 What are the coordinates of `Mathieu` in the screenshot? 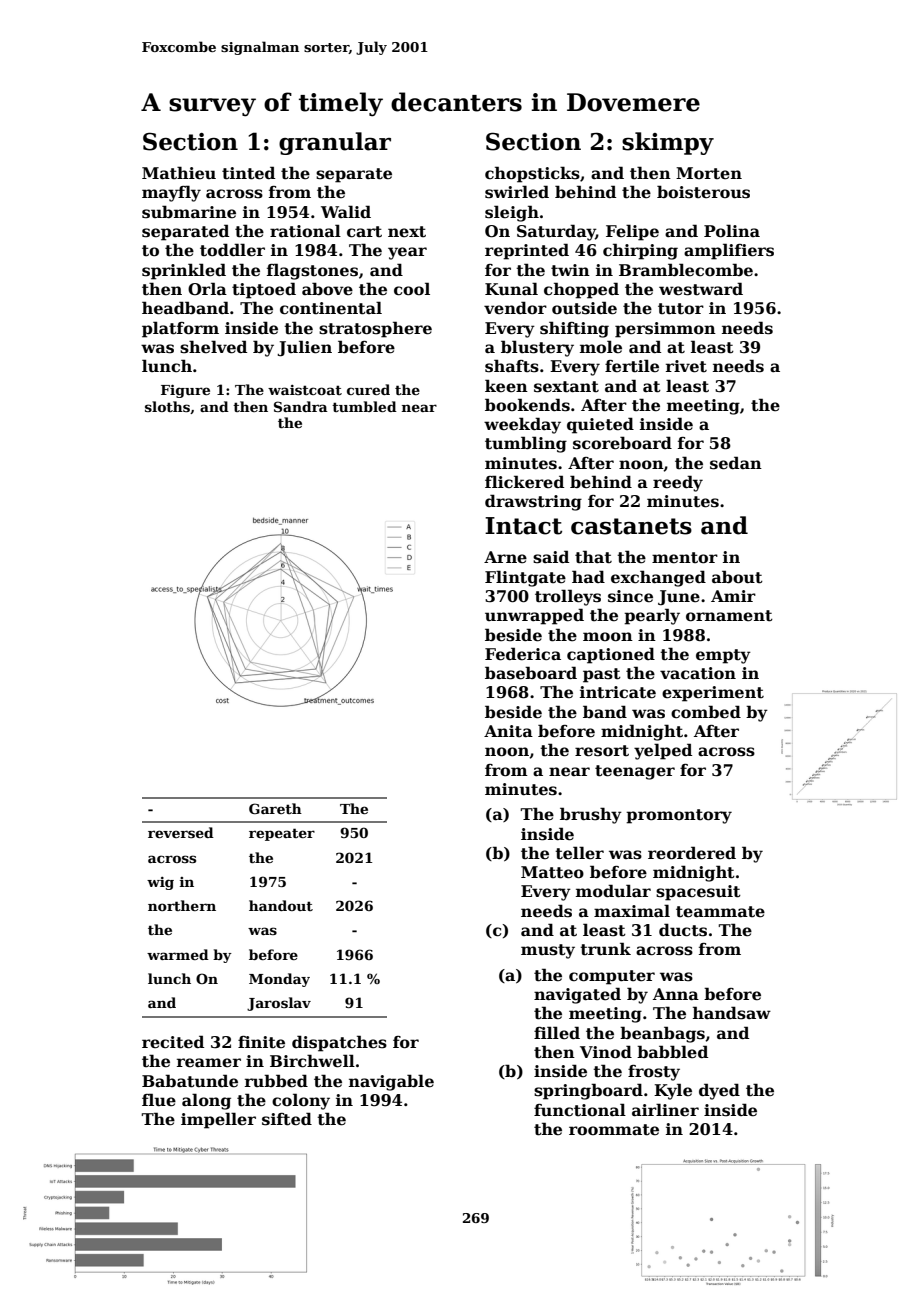 It's located at (179, 173).
